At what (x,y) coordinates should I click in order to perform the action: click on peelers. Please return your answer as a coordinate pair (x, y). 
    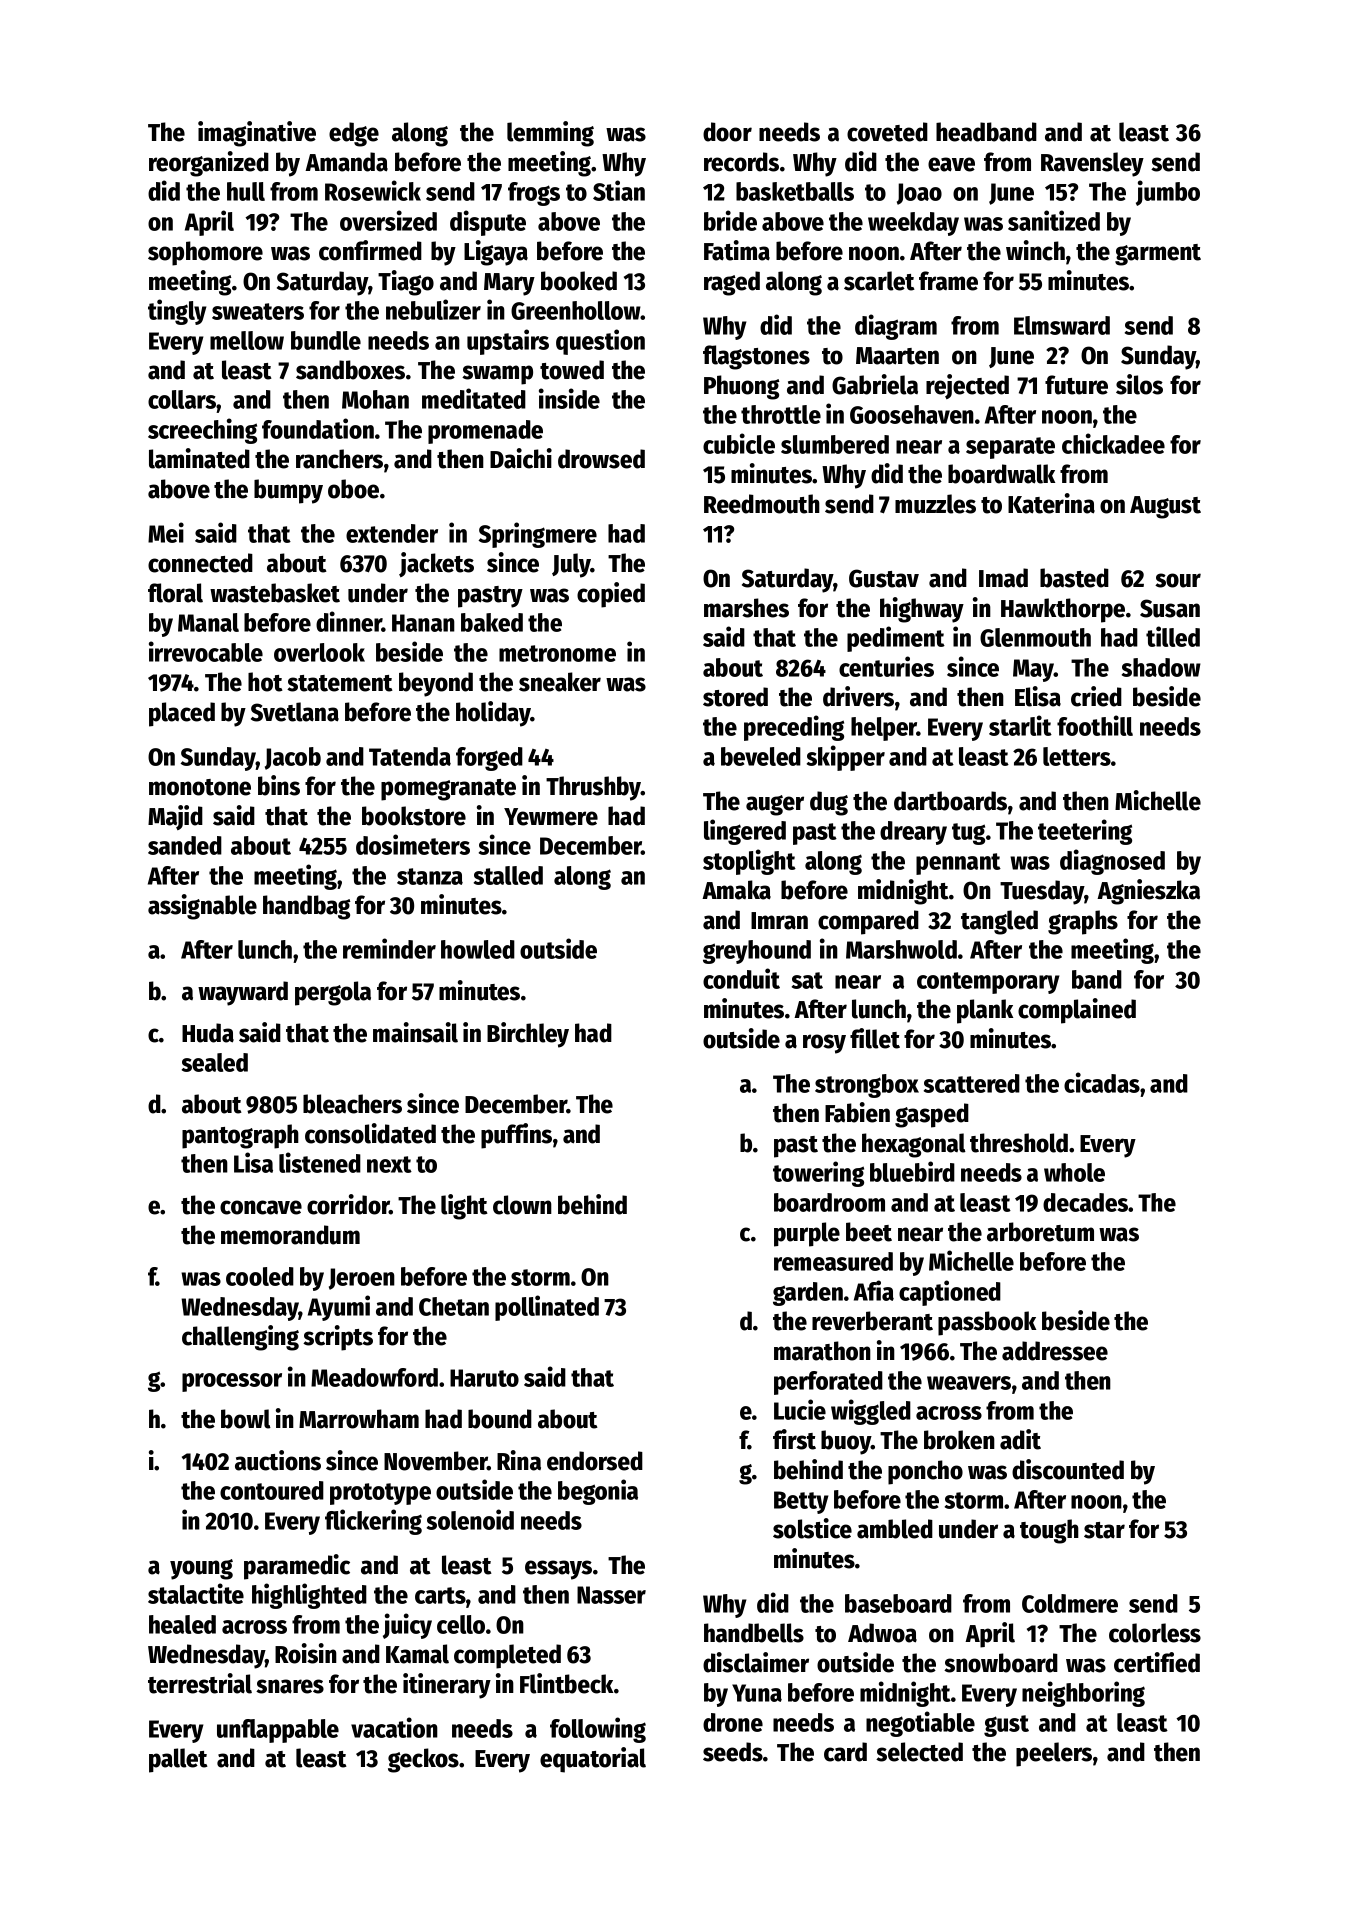
    Looking at the image, I should click on (1054, 1754).
